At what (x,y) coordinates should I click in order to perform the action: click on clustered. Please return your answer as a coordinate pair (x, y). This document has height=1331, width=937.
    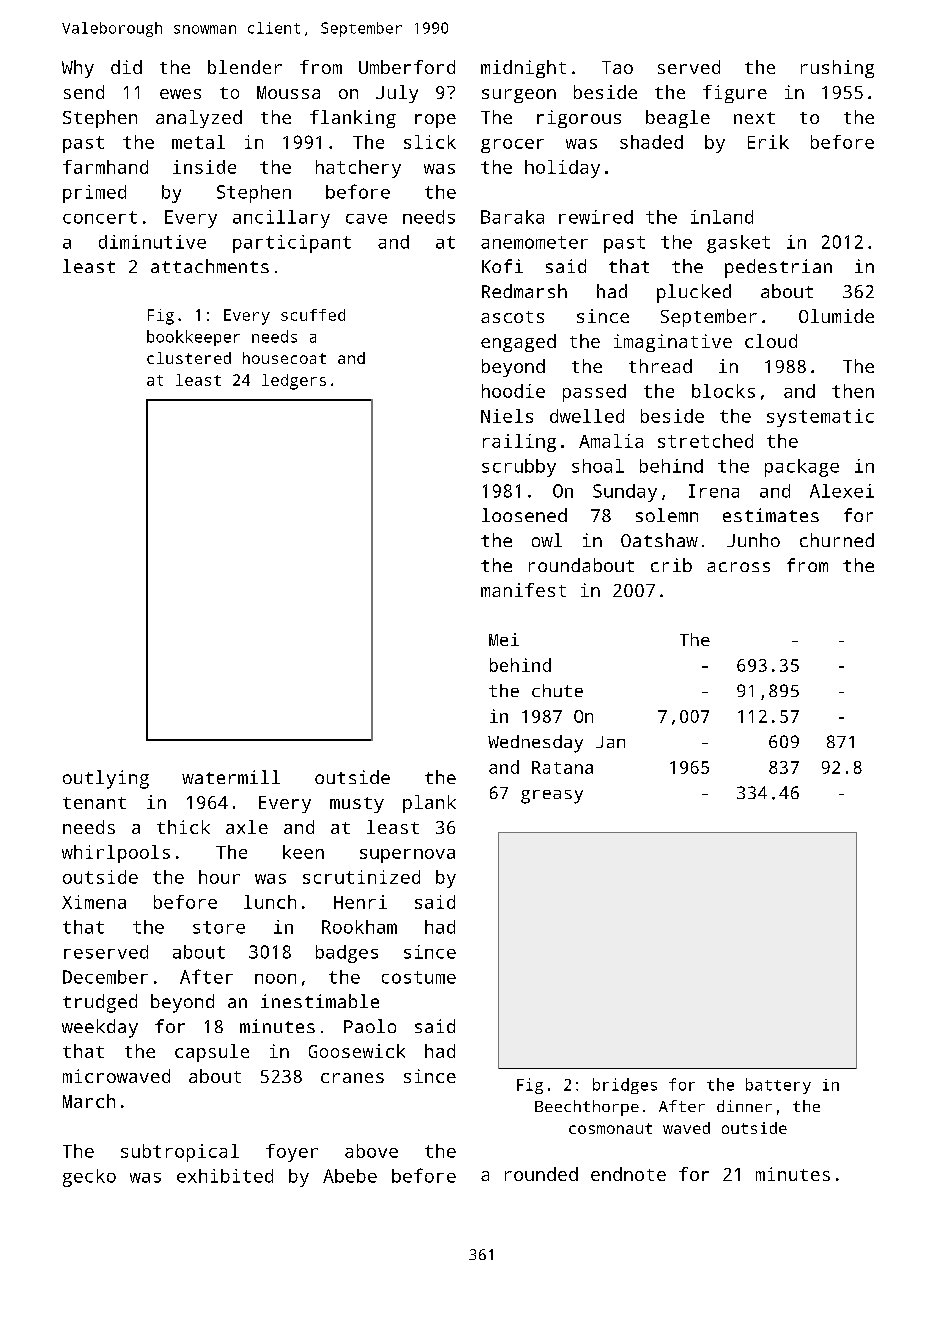
    Looking at the image, I should click on (189, 358).
